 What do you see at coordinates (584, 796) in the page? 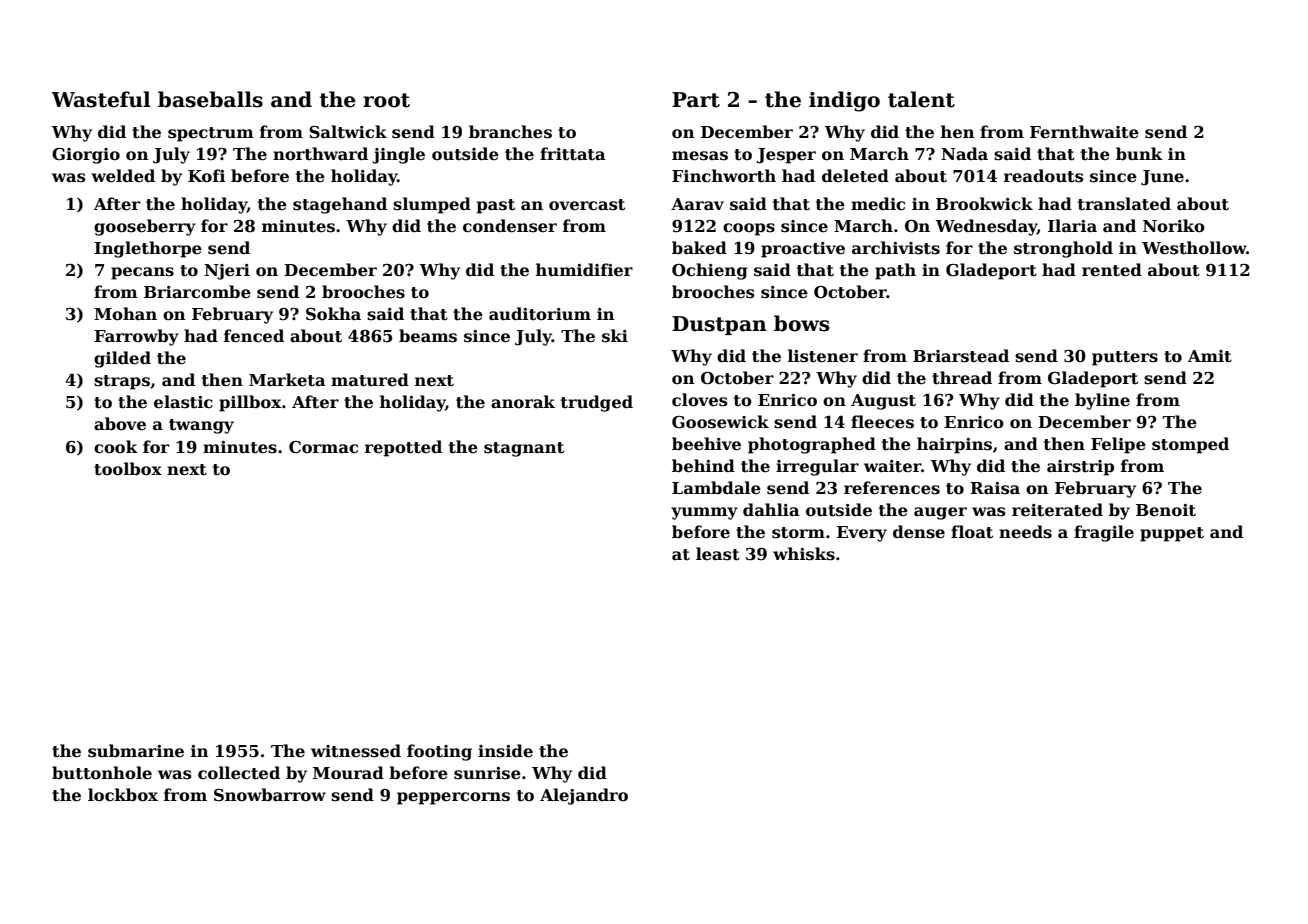
I see `Alejandro` at bounding box center [584, 796].
